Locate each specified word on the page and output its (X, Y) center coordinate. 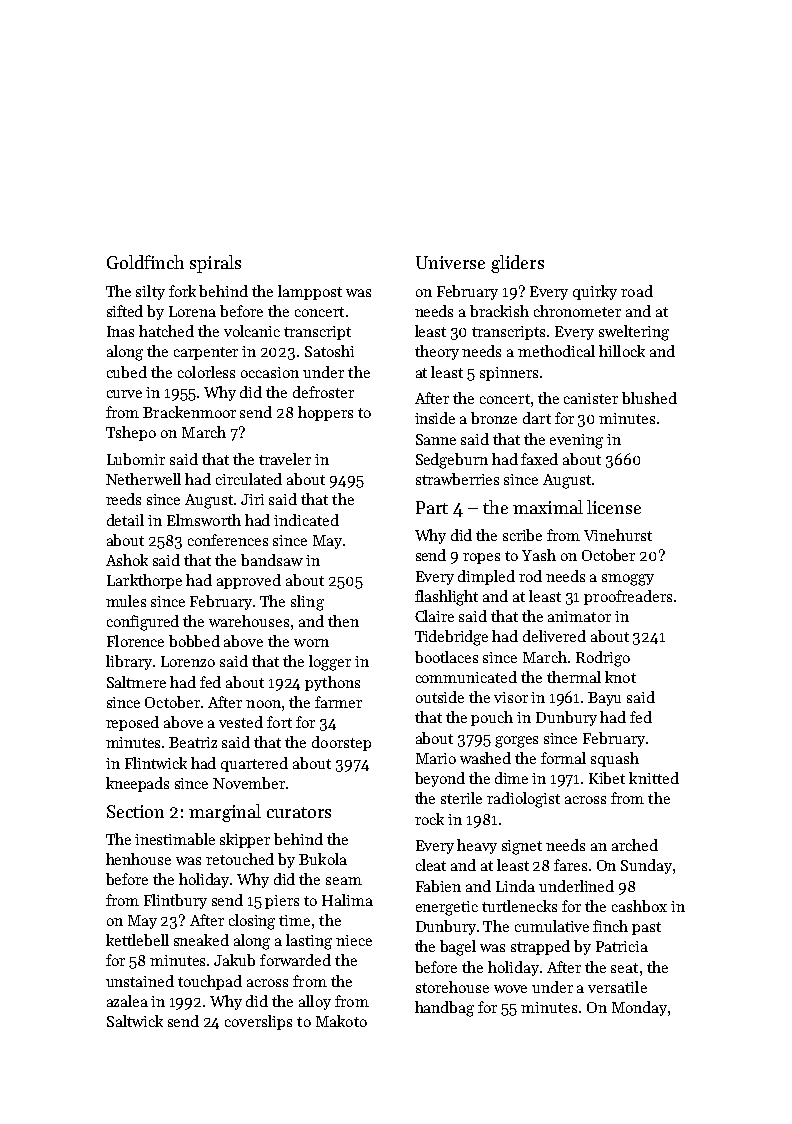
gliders (517, 264)
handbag (444, 1009)
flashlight (446, 598)
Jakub (234, 960)
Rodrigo (603, 659)
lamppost (310, 292)
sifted (125, 311)
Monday (639, 1008)
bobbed (194, 641)
